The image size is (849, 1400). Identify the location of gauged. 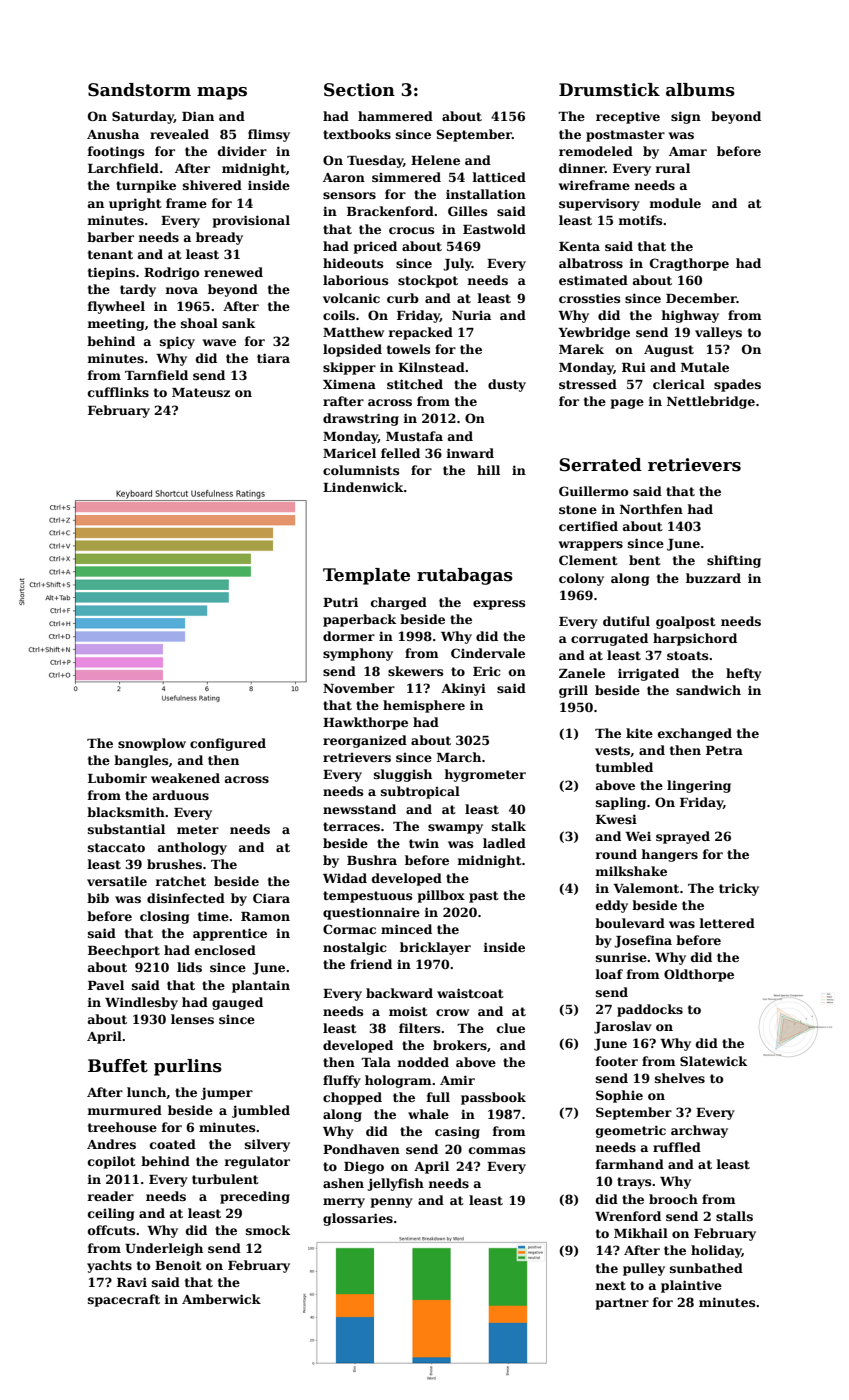
(237, 1003).
